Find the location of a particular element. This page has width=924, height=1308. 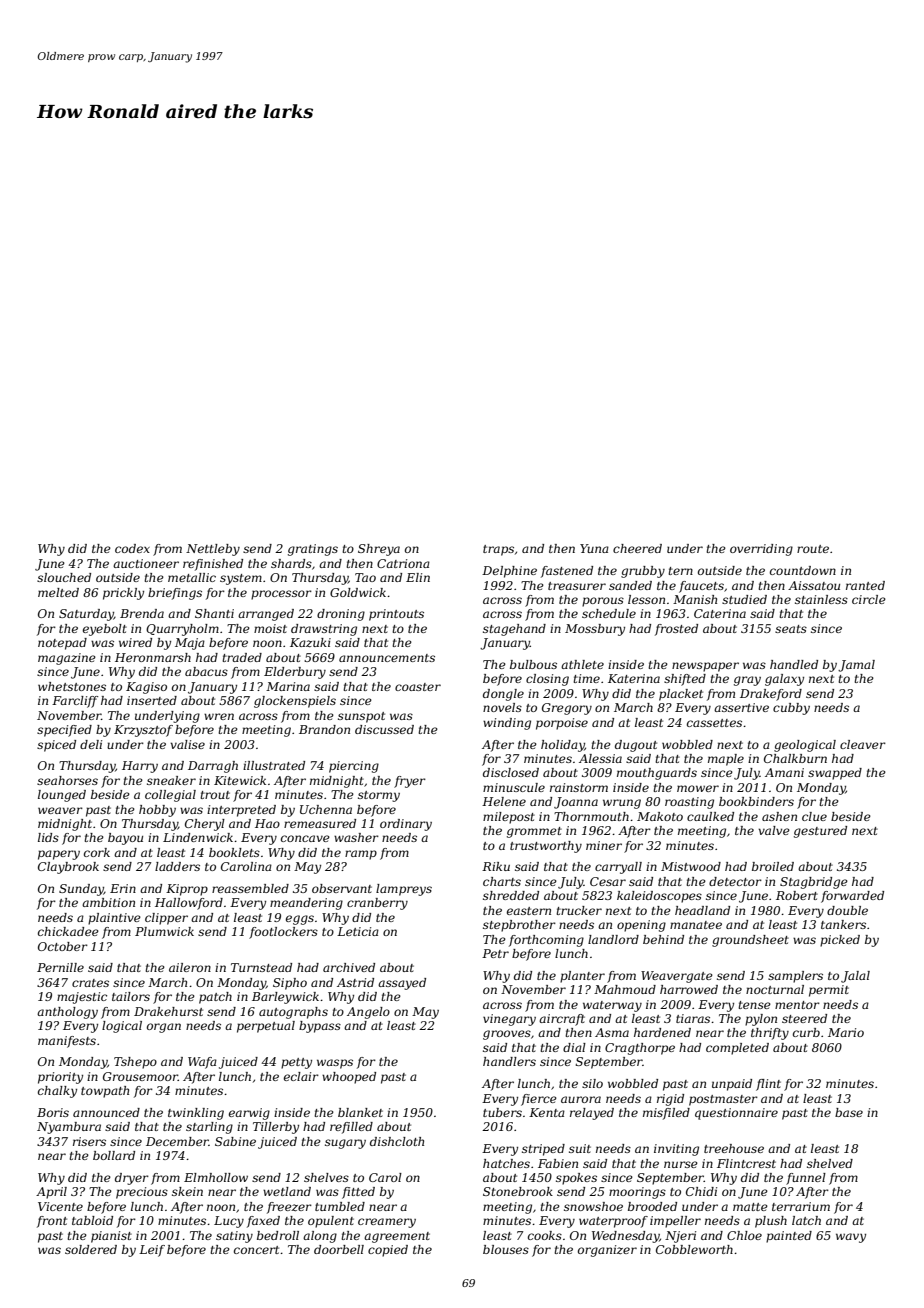

Cobbleworth is located at coordinates (694, 1249).
